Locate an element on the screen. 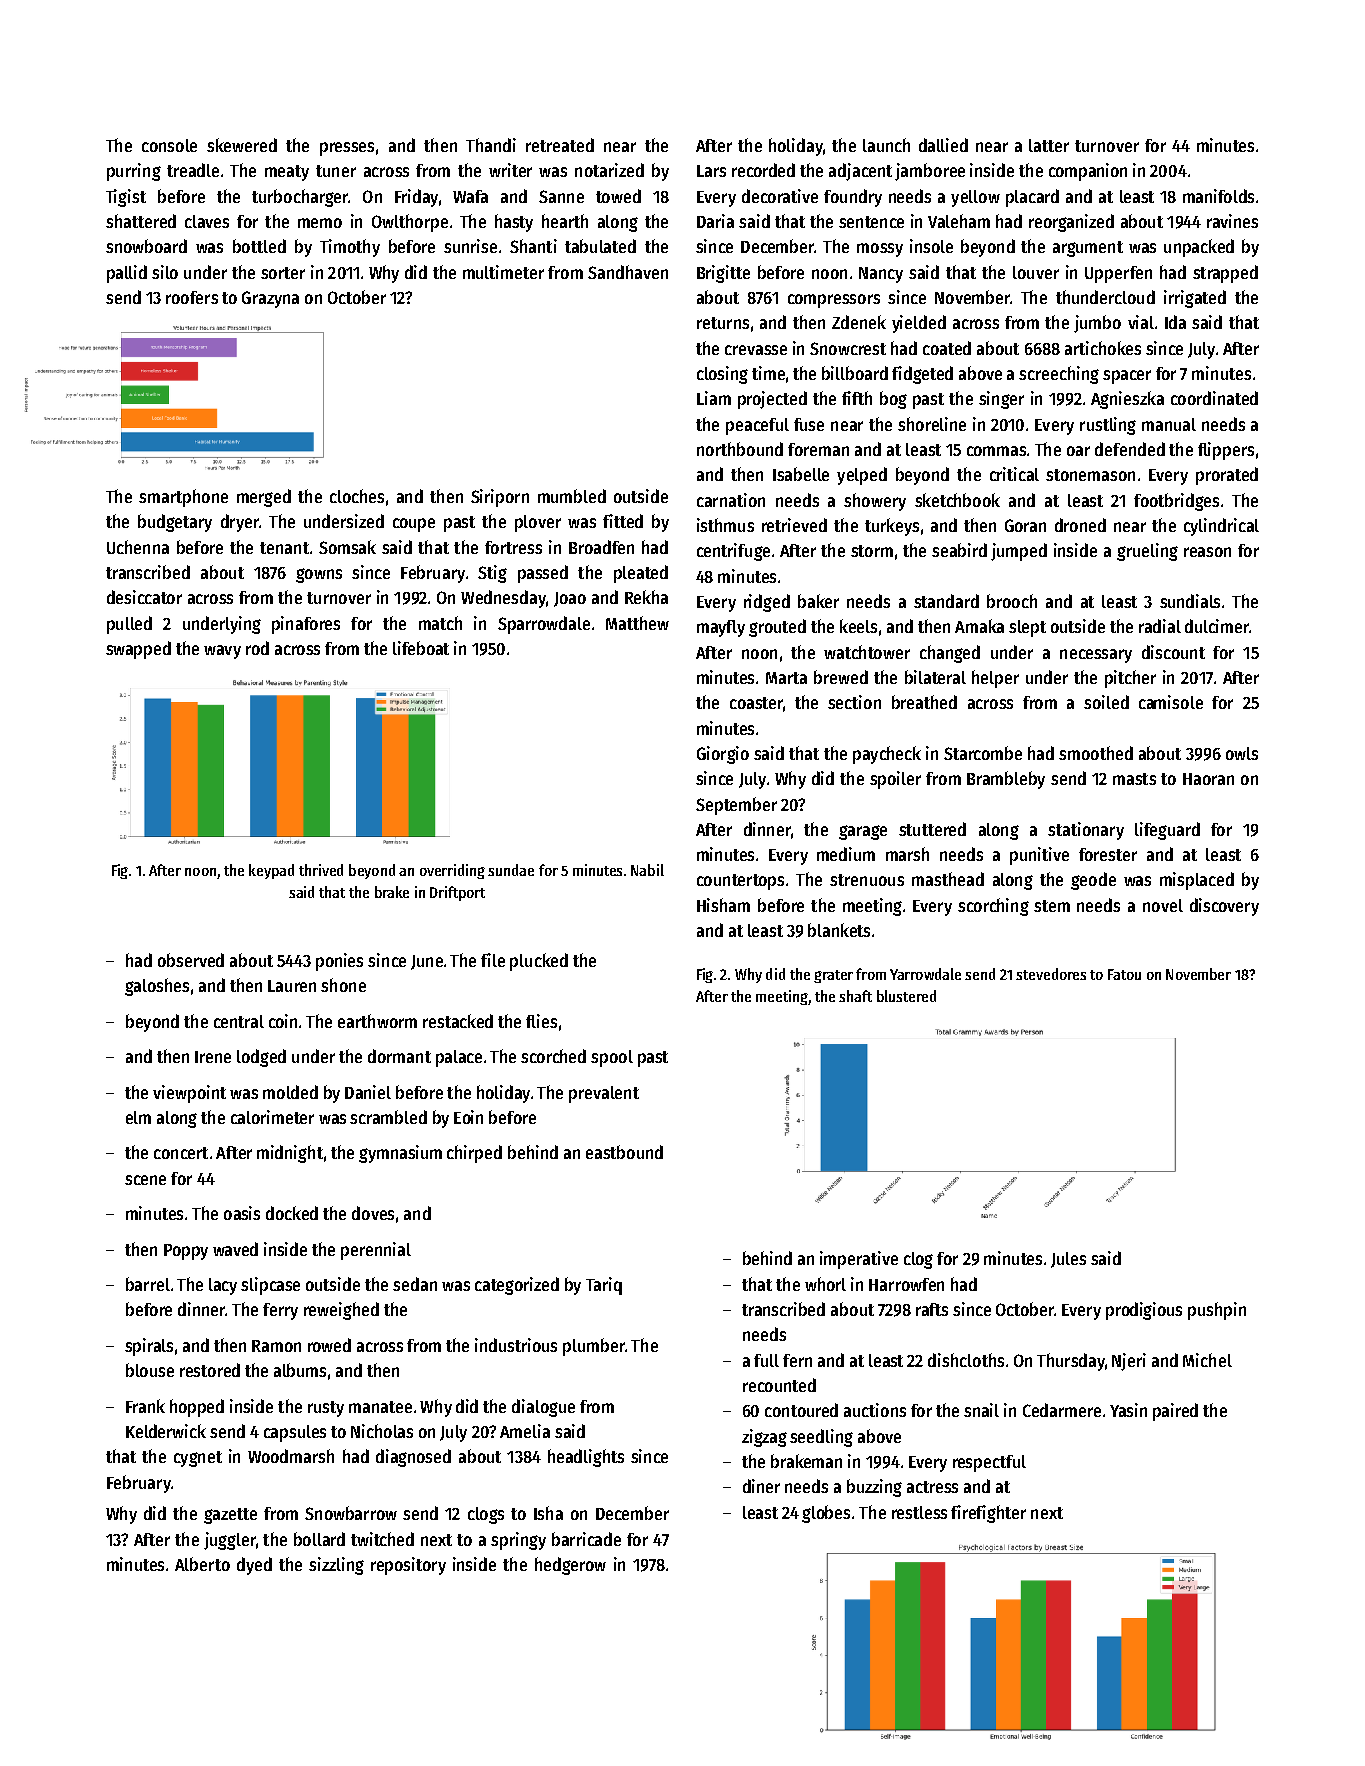  Njeri is located at coordinates (1129, 1362).
